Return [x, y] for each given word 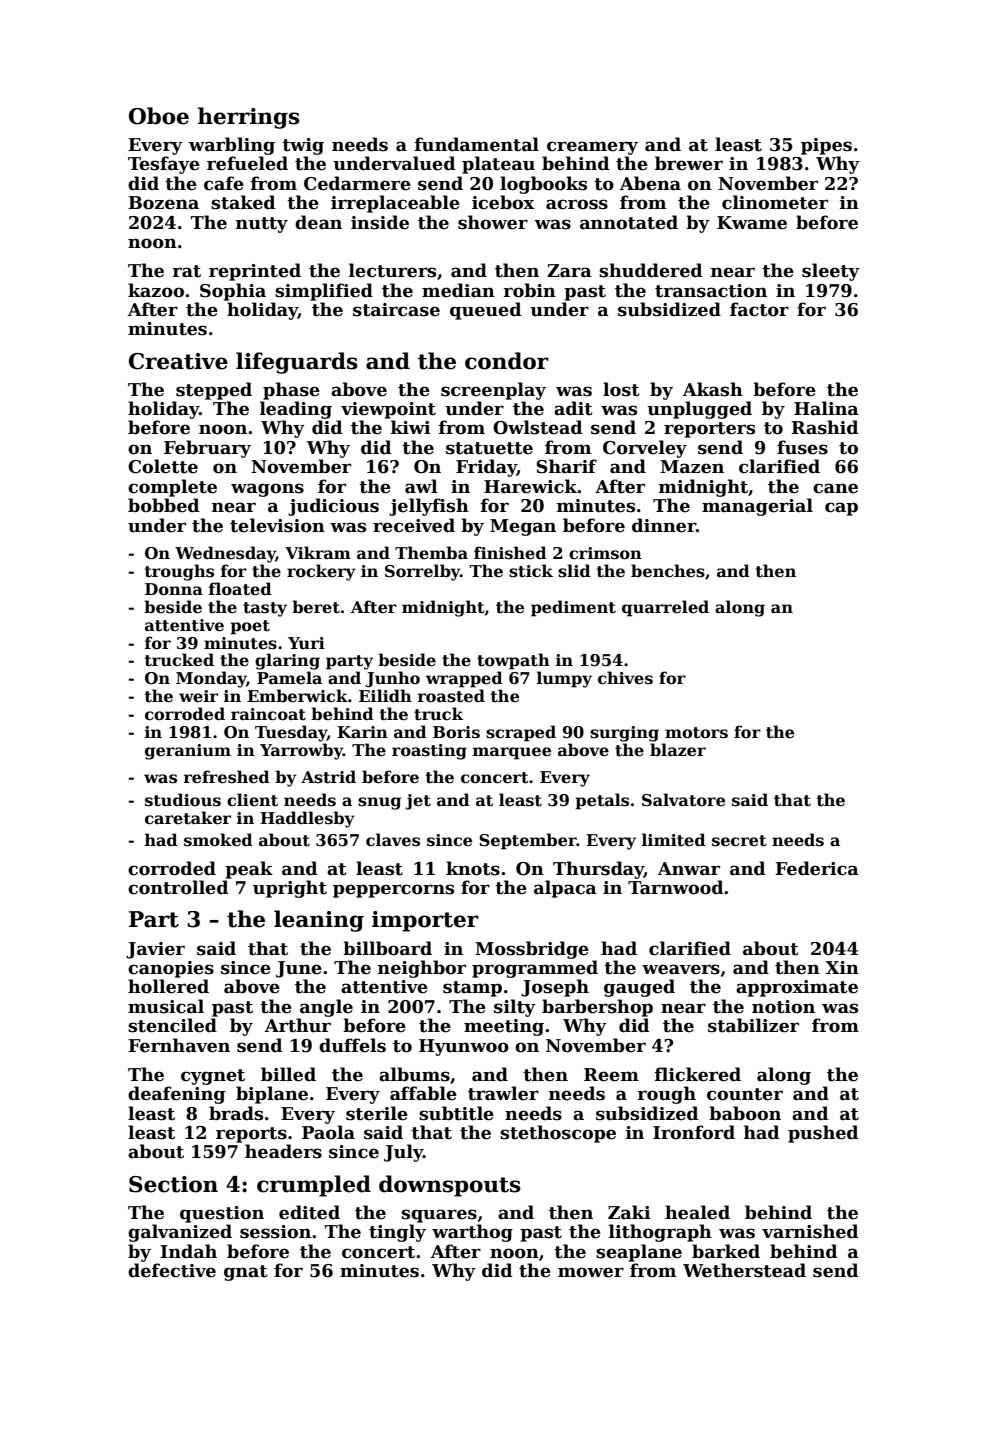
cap [841, 509]
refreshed [227, 777]
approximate [797, 988]
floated [240, 589]
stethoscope [558, 1134]
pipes [826, 146]
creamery [592, 148]
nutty [262, 225]
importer [425, 921]
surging [624, 734]
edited [309, 1212]
